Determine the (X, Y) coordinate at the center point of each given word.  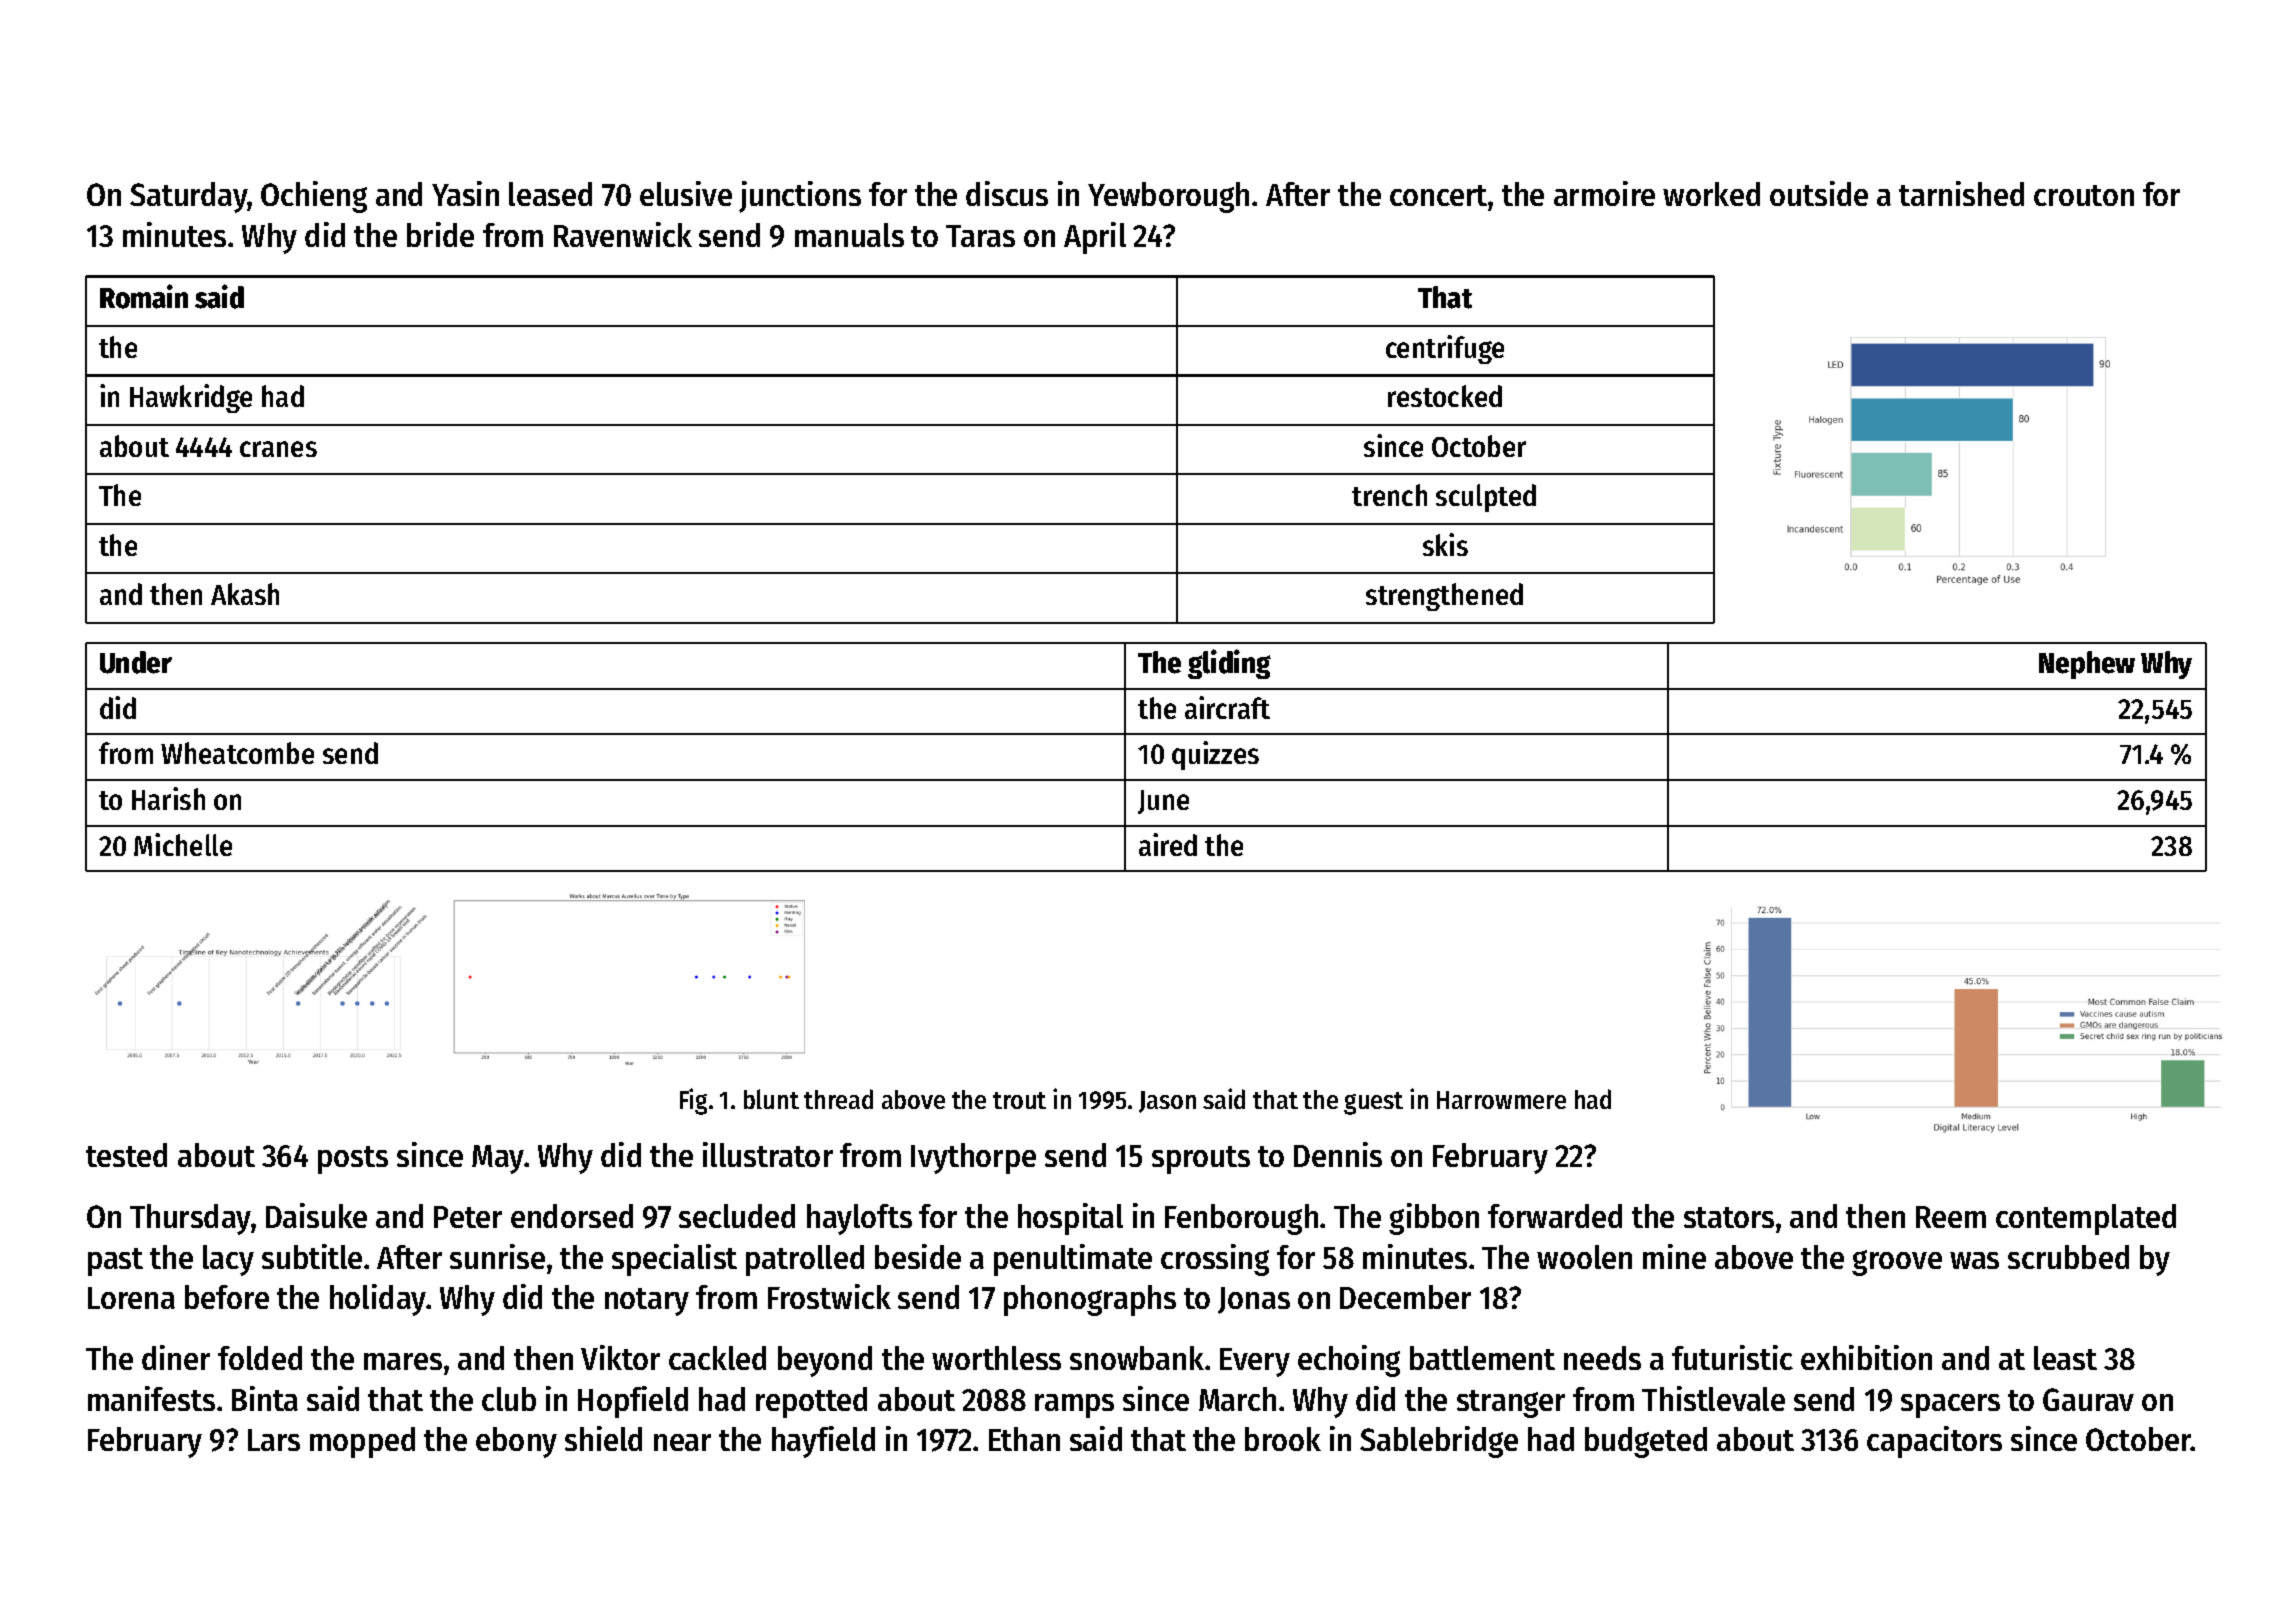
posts (353, 1160)
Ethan (1024, 1439)
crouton (2084, 195)
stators (1729, 1217)
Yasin (465, 193)
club (509, 1399)
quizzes (1215, 755)
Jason (1167, 1102)
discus (1007, 193)
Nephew (2087, 665)
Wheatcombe (237, 753)
